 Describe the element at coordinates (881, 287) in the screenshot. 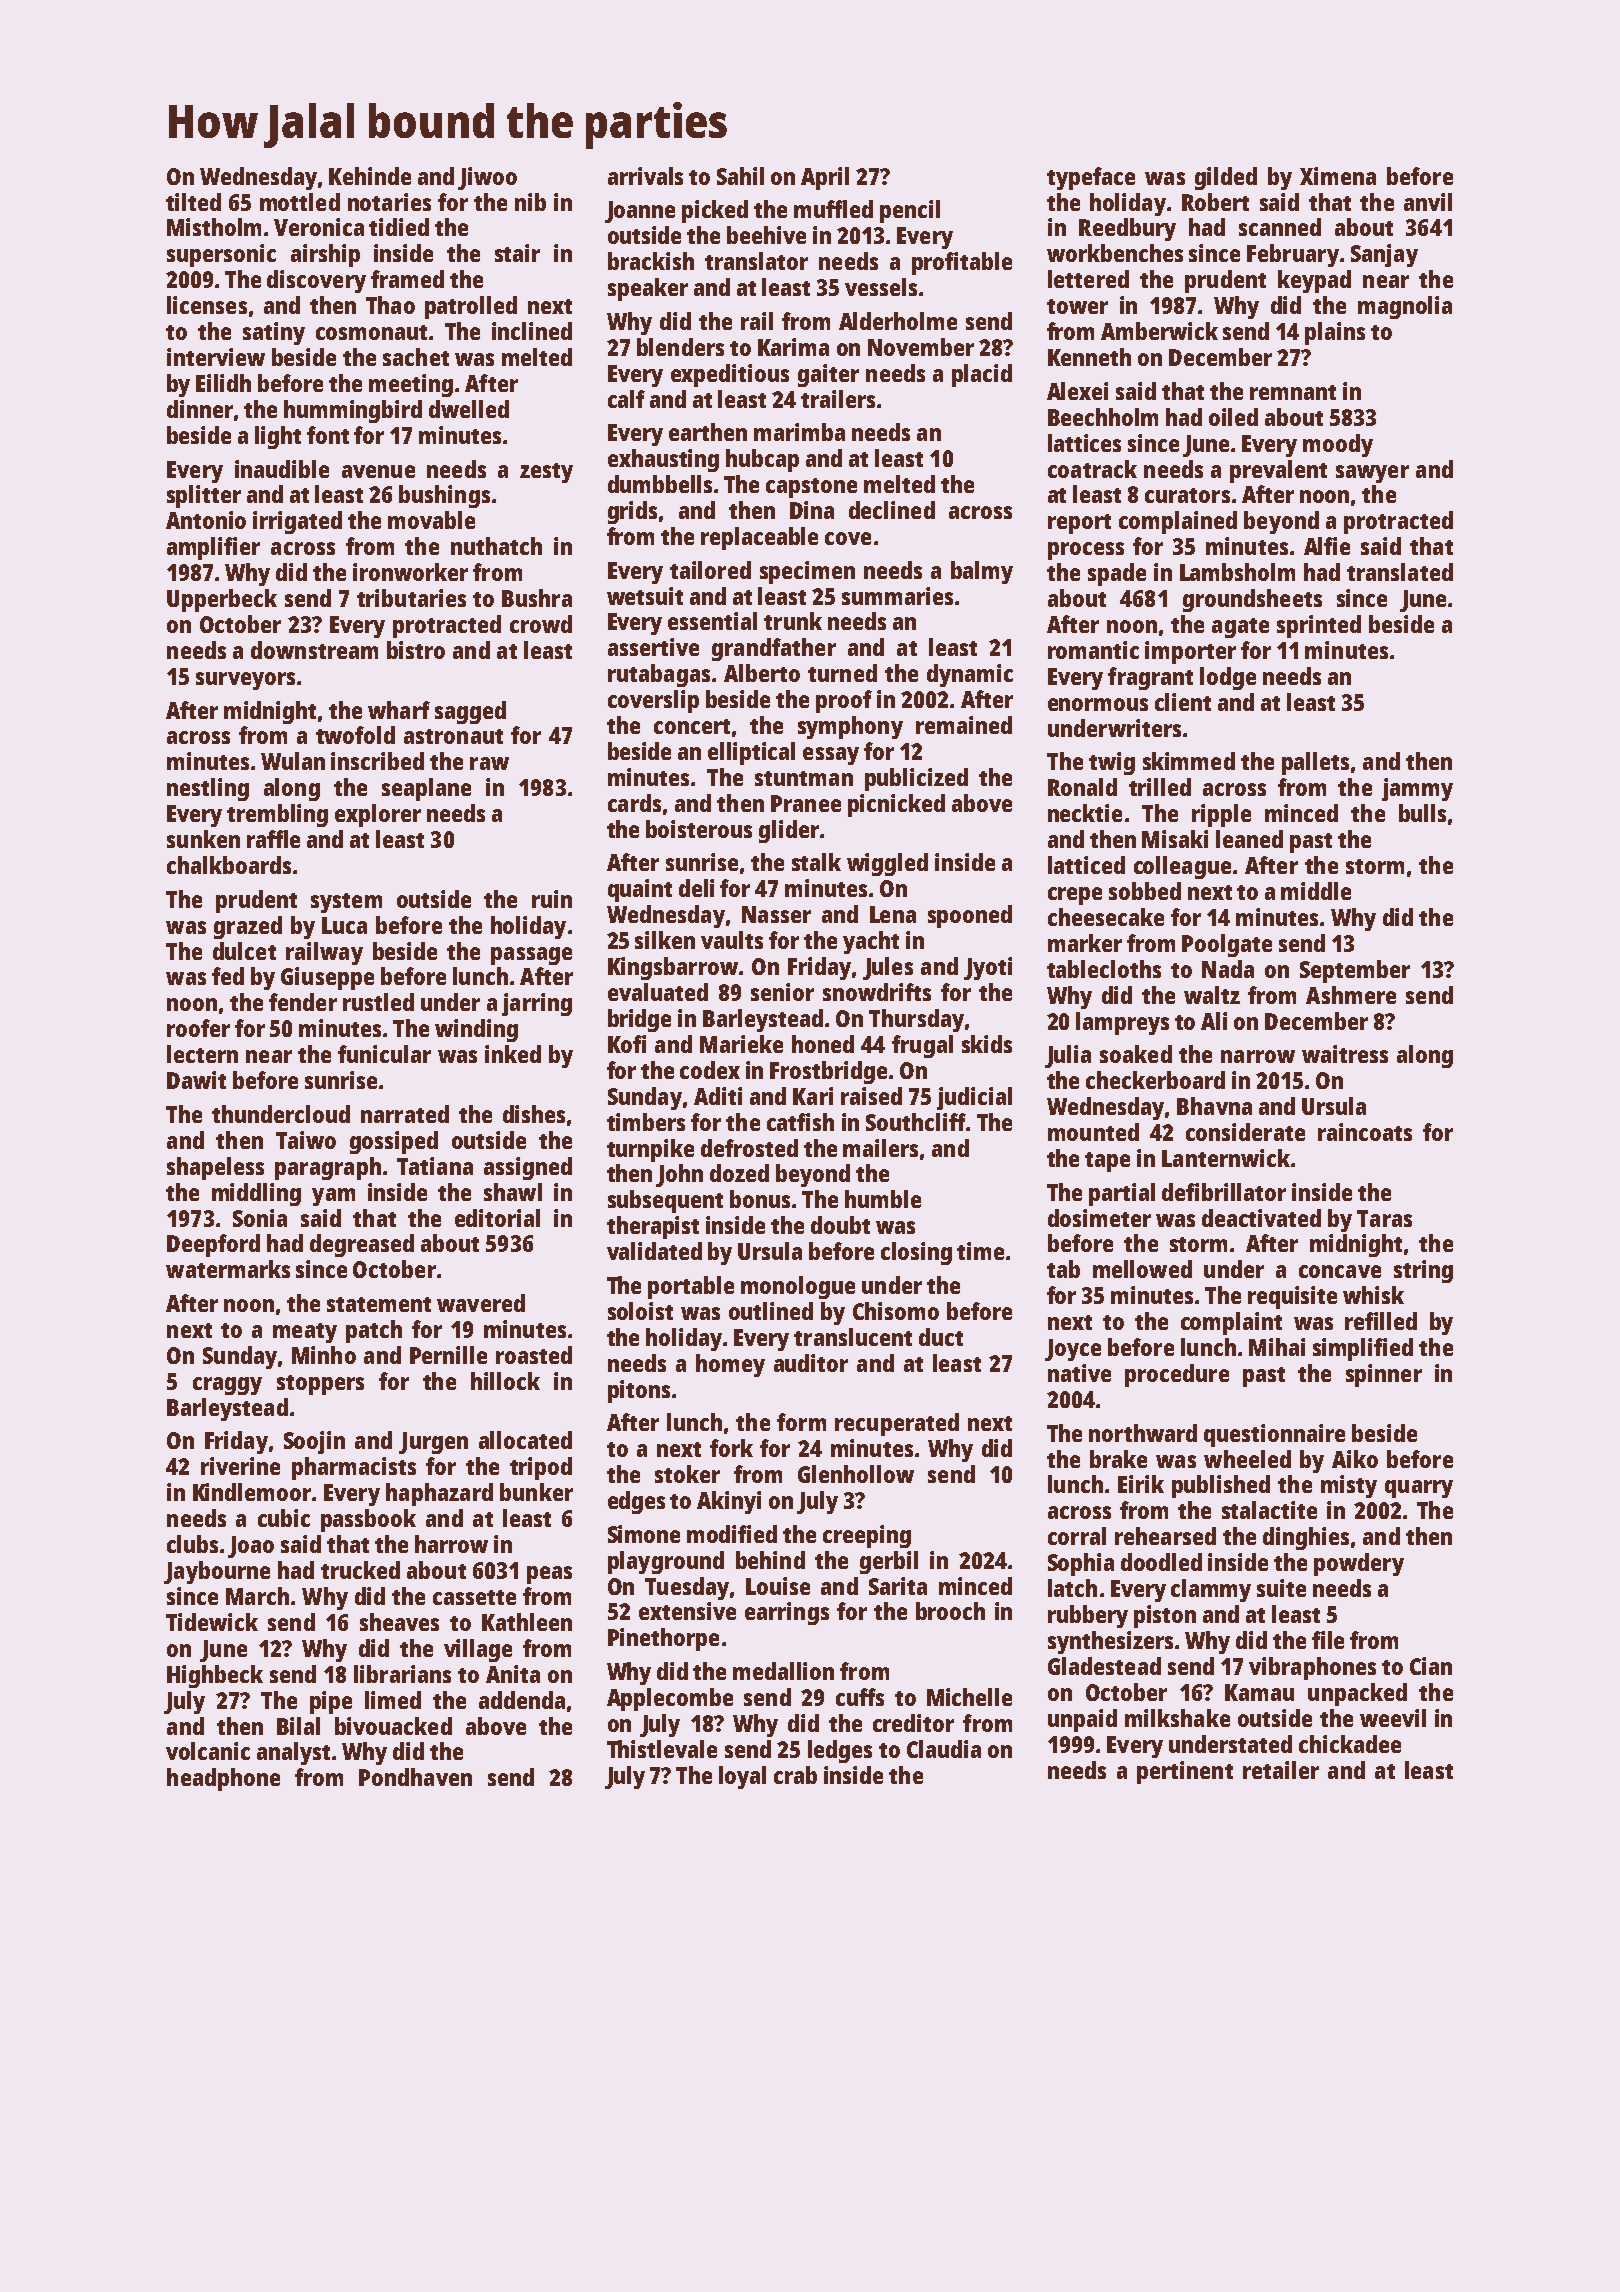

I see `vessels` at that location.
